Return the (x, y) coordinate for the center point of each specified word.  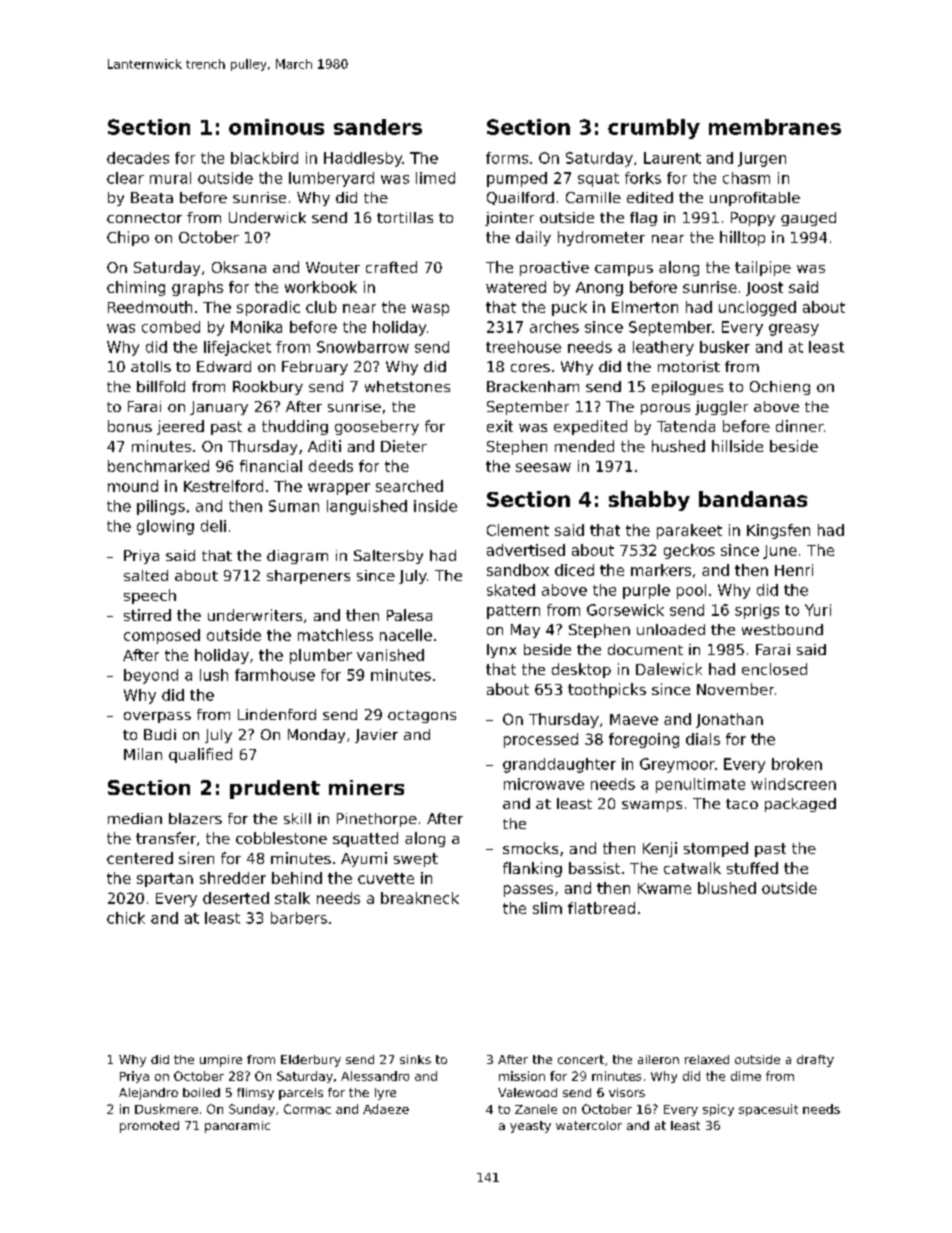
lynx (501, 651)
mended (584, 446)
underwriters (255, 615)
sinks (415, 1059)
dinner (800, 426)
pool (691, 591)
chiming (136, 288)
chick (126, 918)
